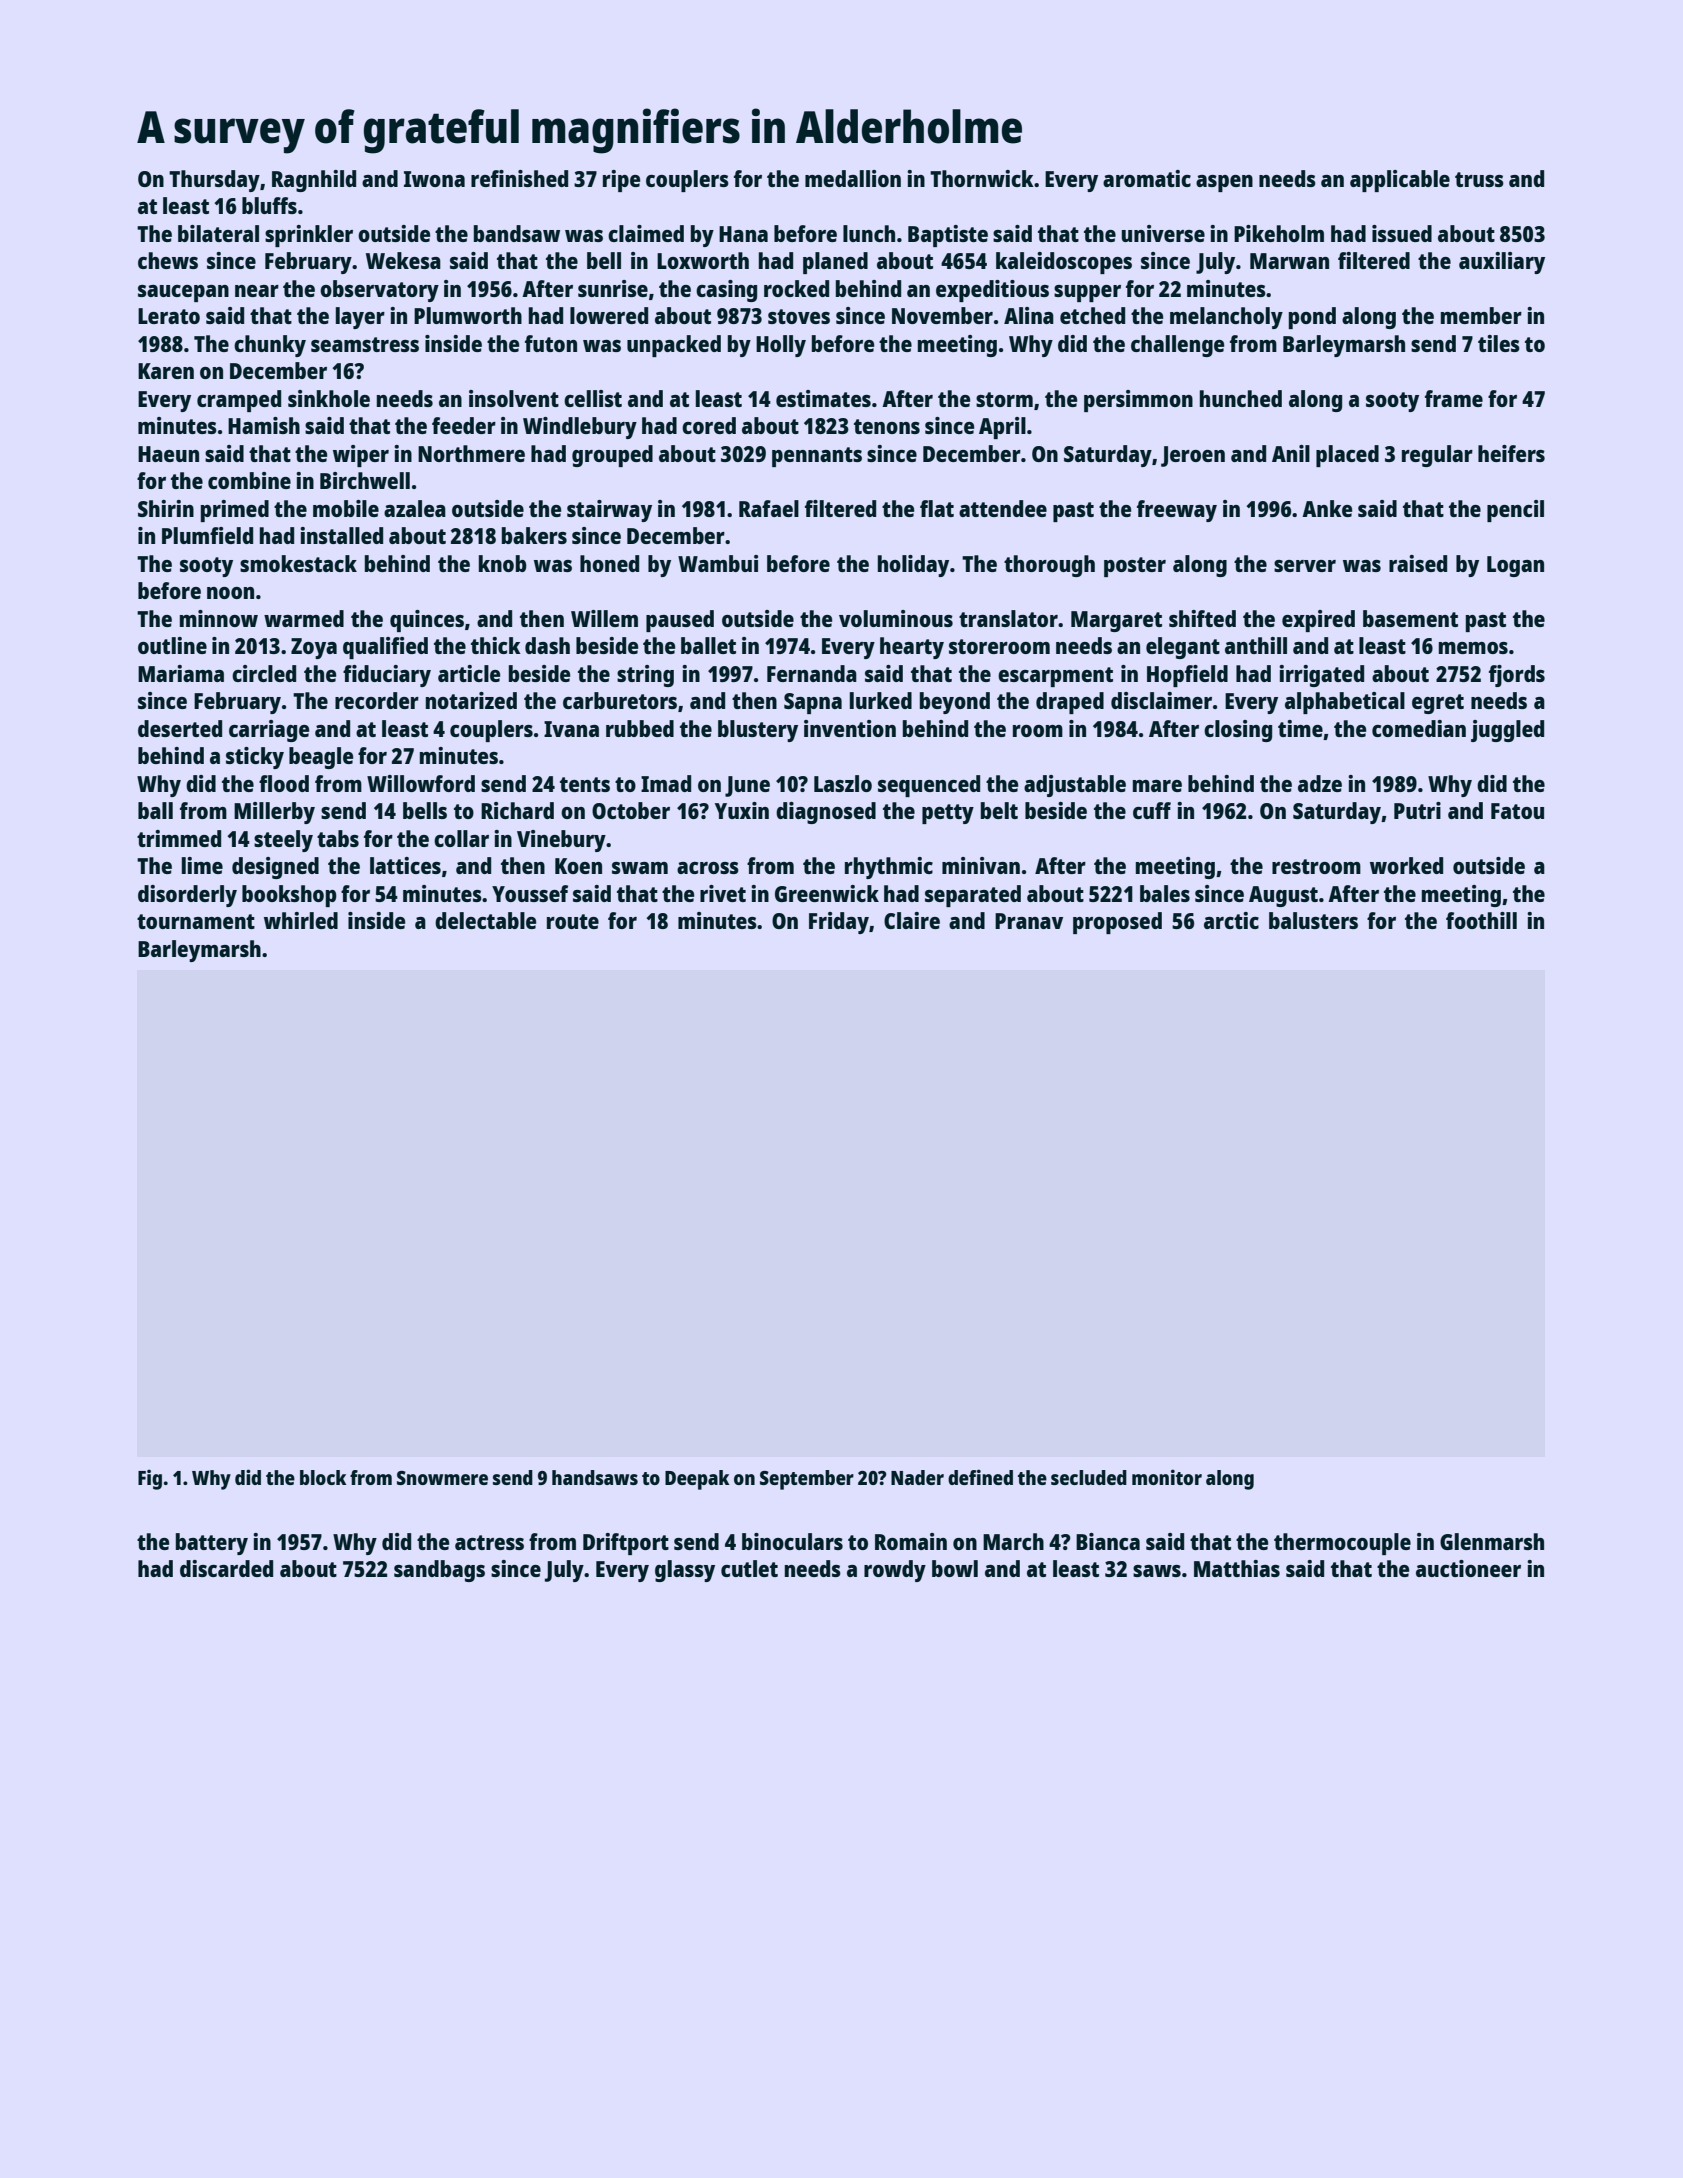 The height and width of the page is (2178, 1683). What do you see at coordinates (573, 921) in the page?
I see `route` at bounding box center [573, 921].
